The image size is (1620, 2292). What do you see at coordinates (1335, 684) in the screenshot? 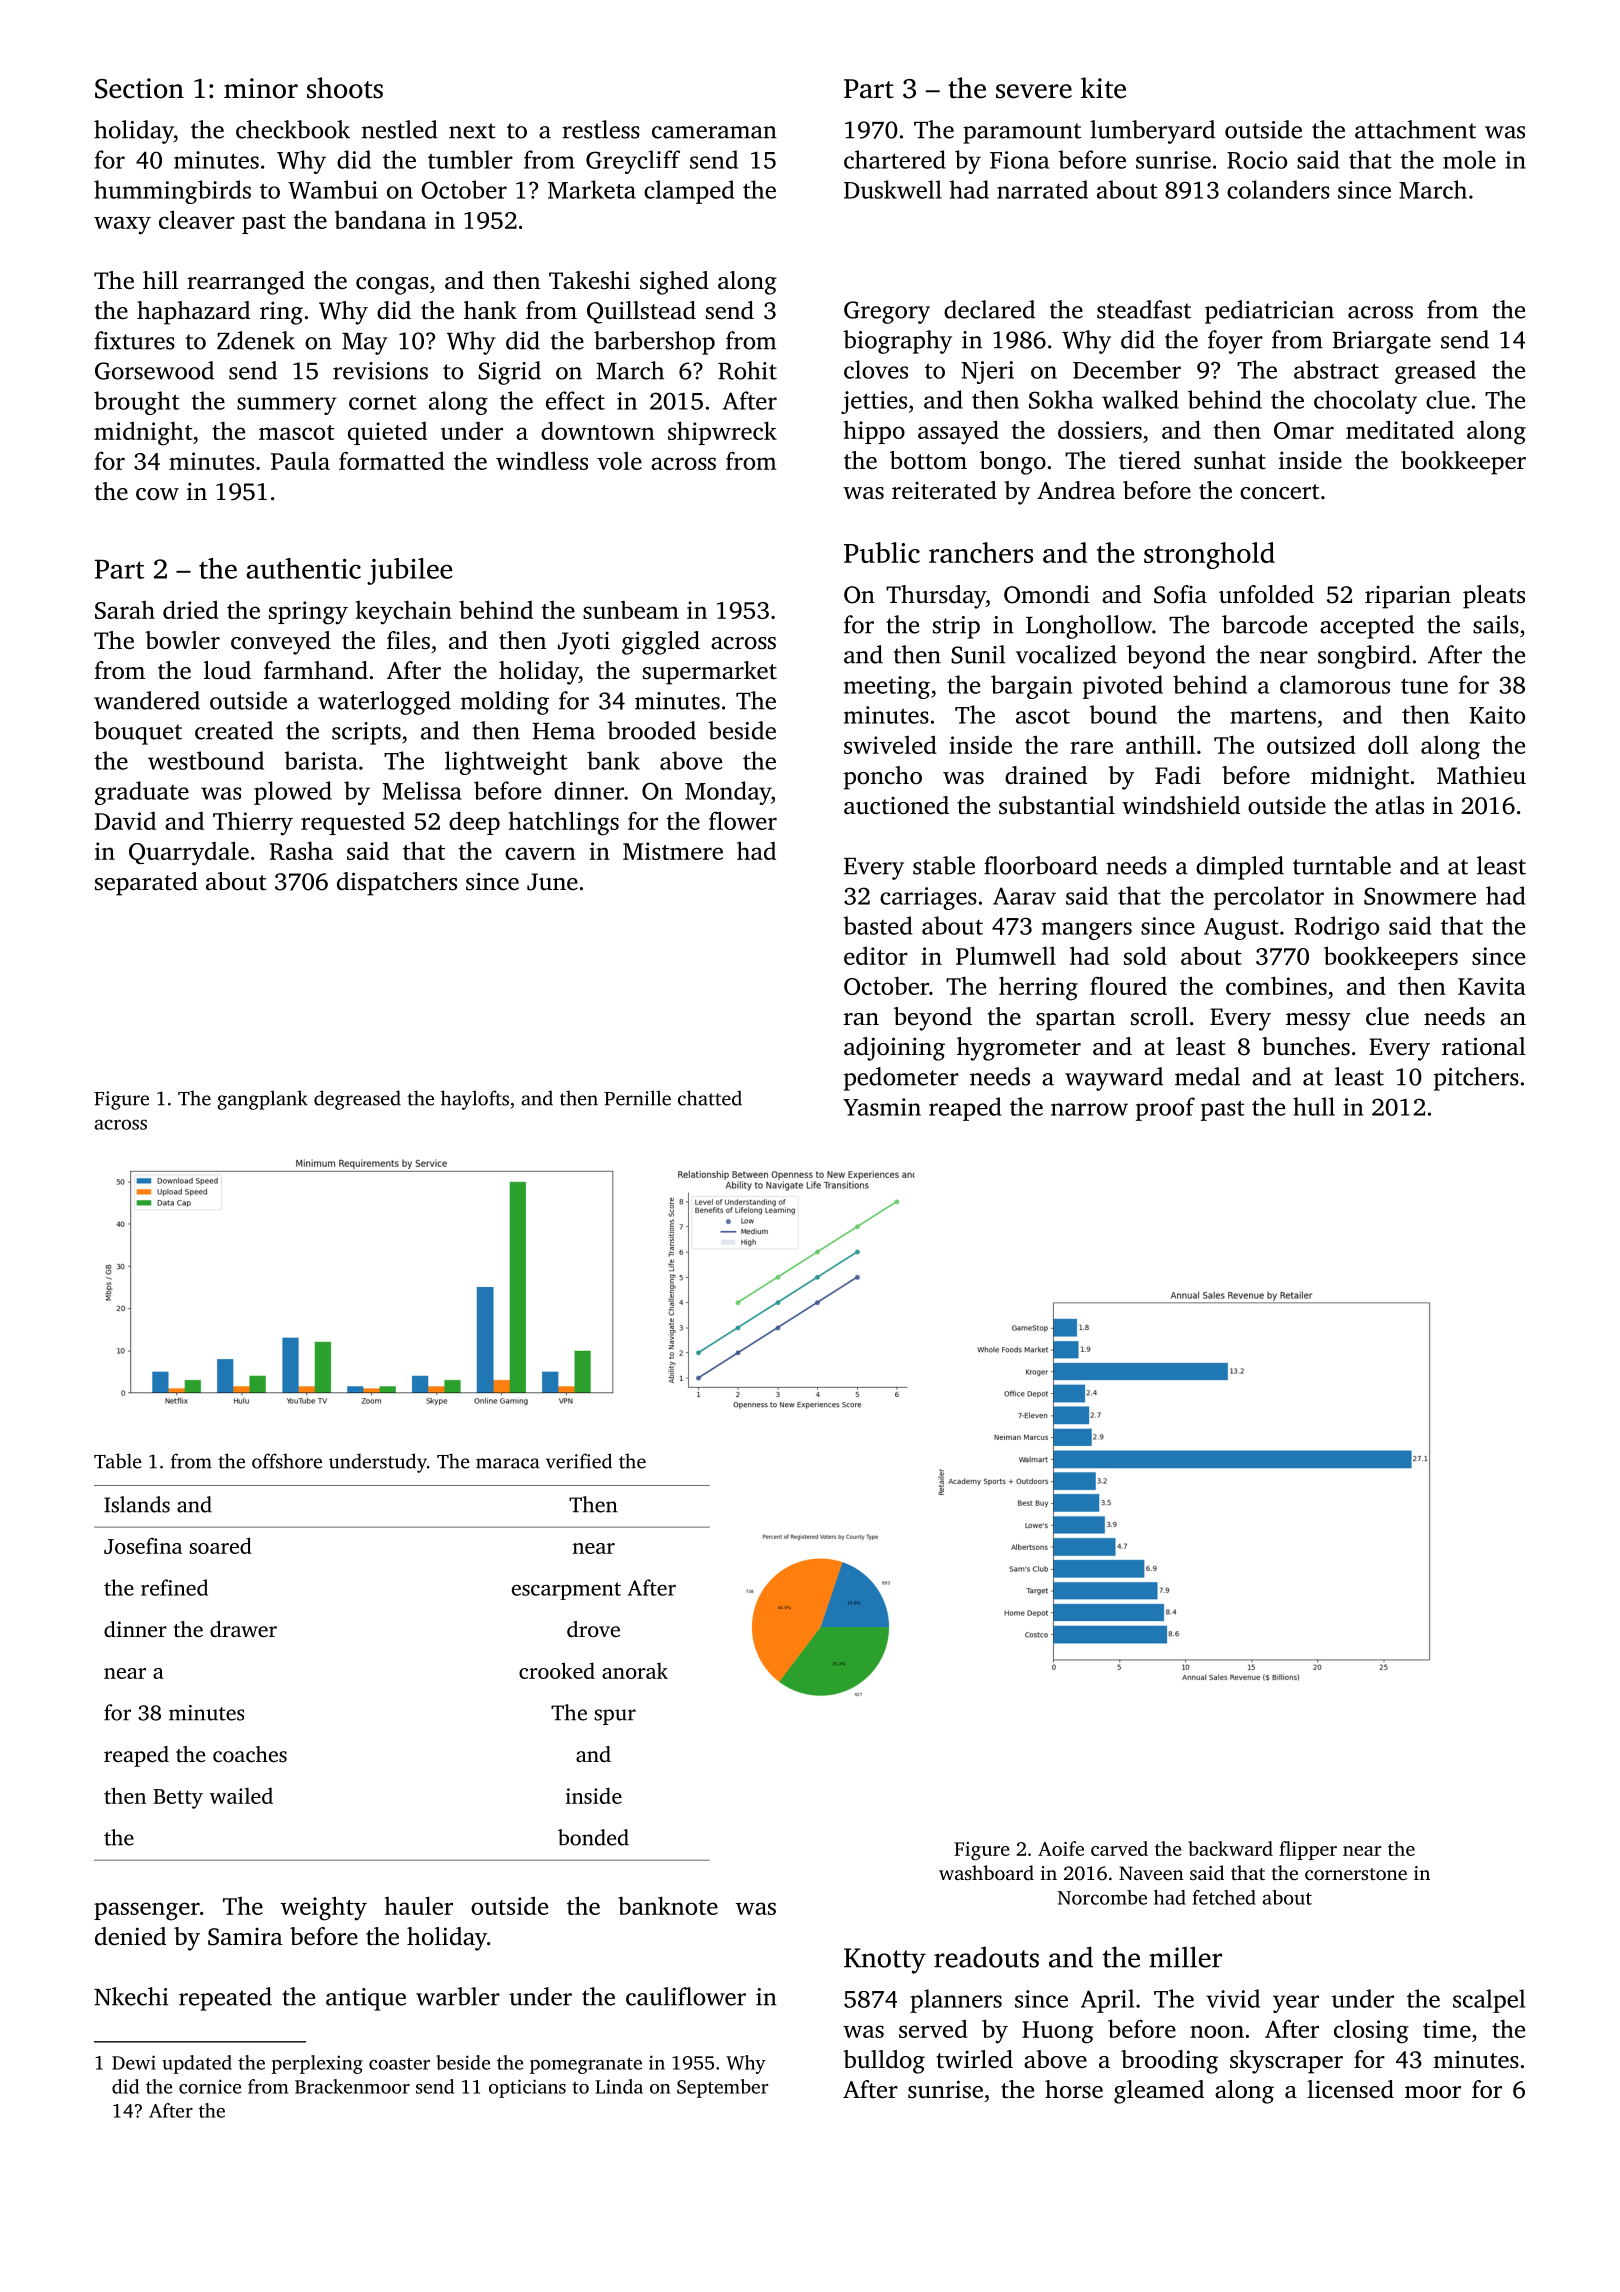
I see `clamorous` at bounding box center [1335, 684].
